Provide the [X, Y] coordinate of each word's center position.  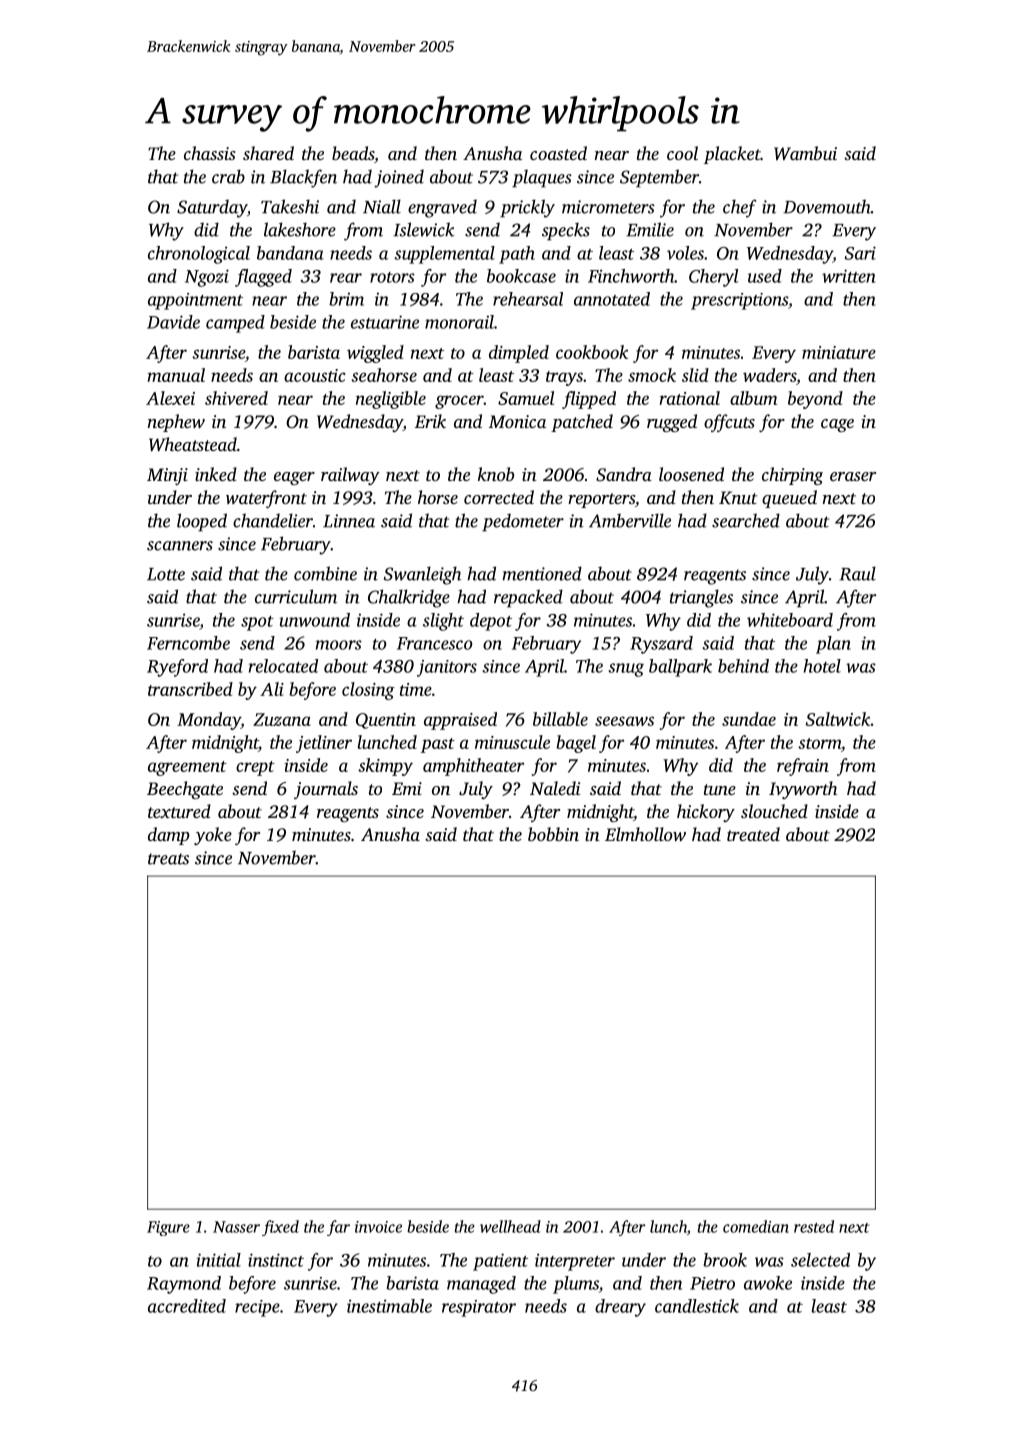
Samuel [526, 398]
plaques [542, 178]
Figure [168, 1228]
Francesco [434, 643]
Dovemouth [827, 206]
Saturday [212, 208]
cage [837, 425]
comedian [756, 1226]
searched [746, 520]
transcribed [190, 689]
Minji [167, 476]
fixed [280, 1228]
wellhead [510, 1226]
